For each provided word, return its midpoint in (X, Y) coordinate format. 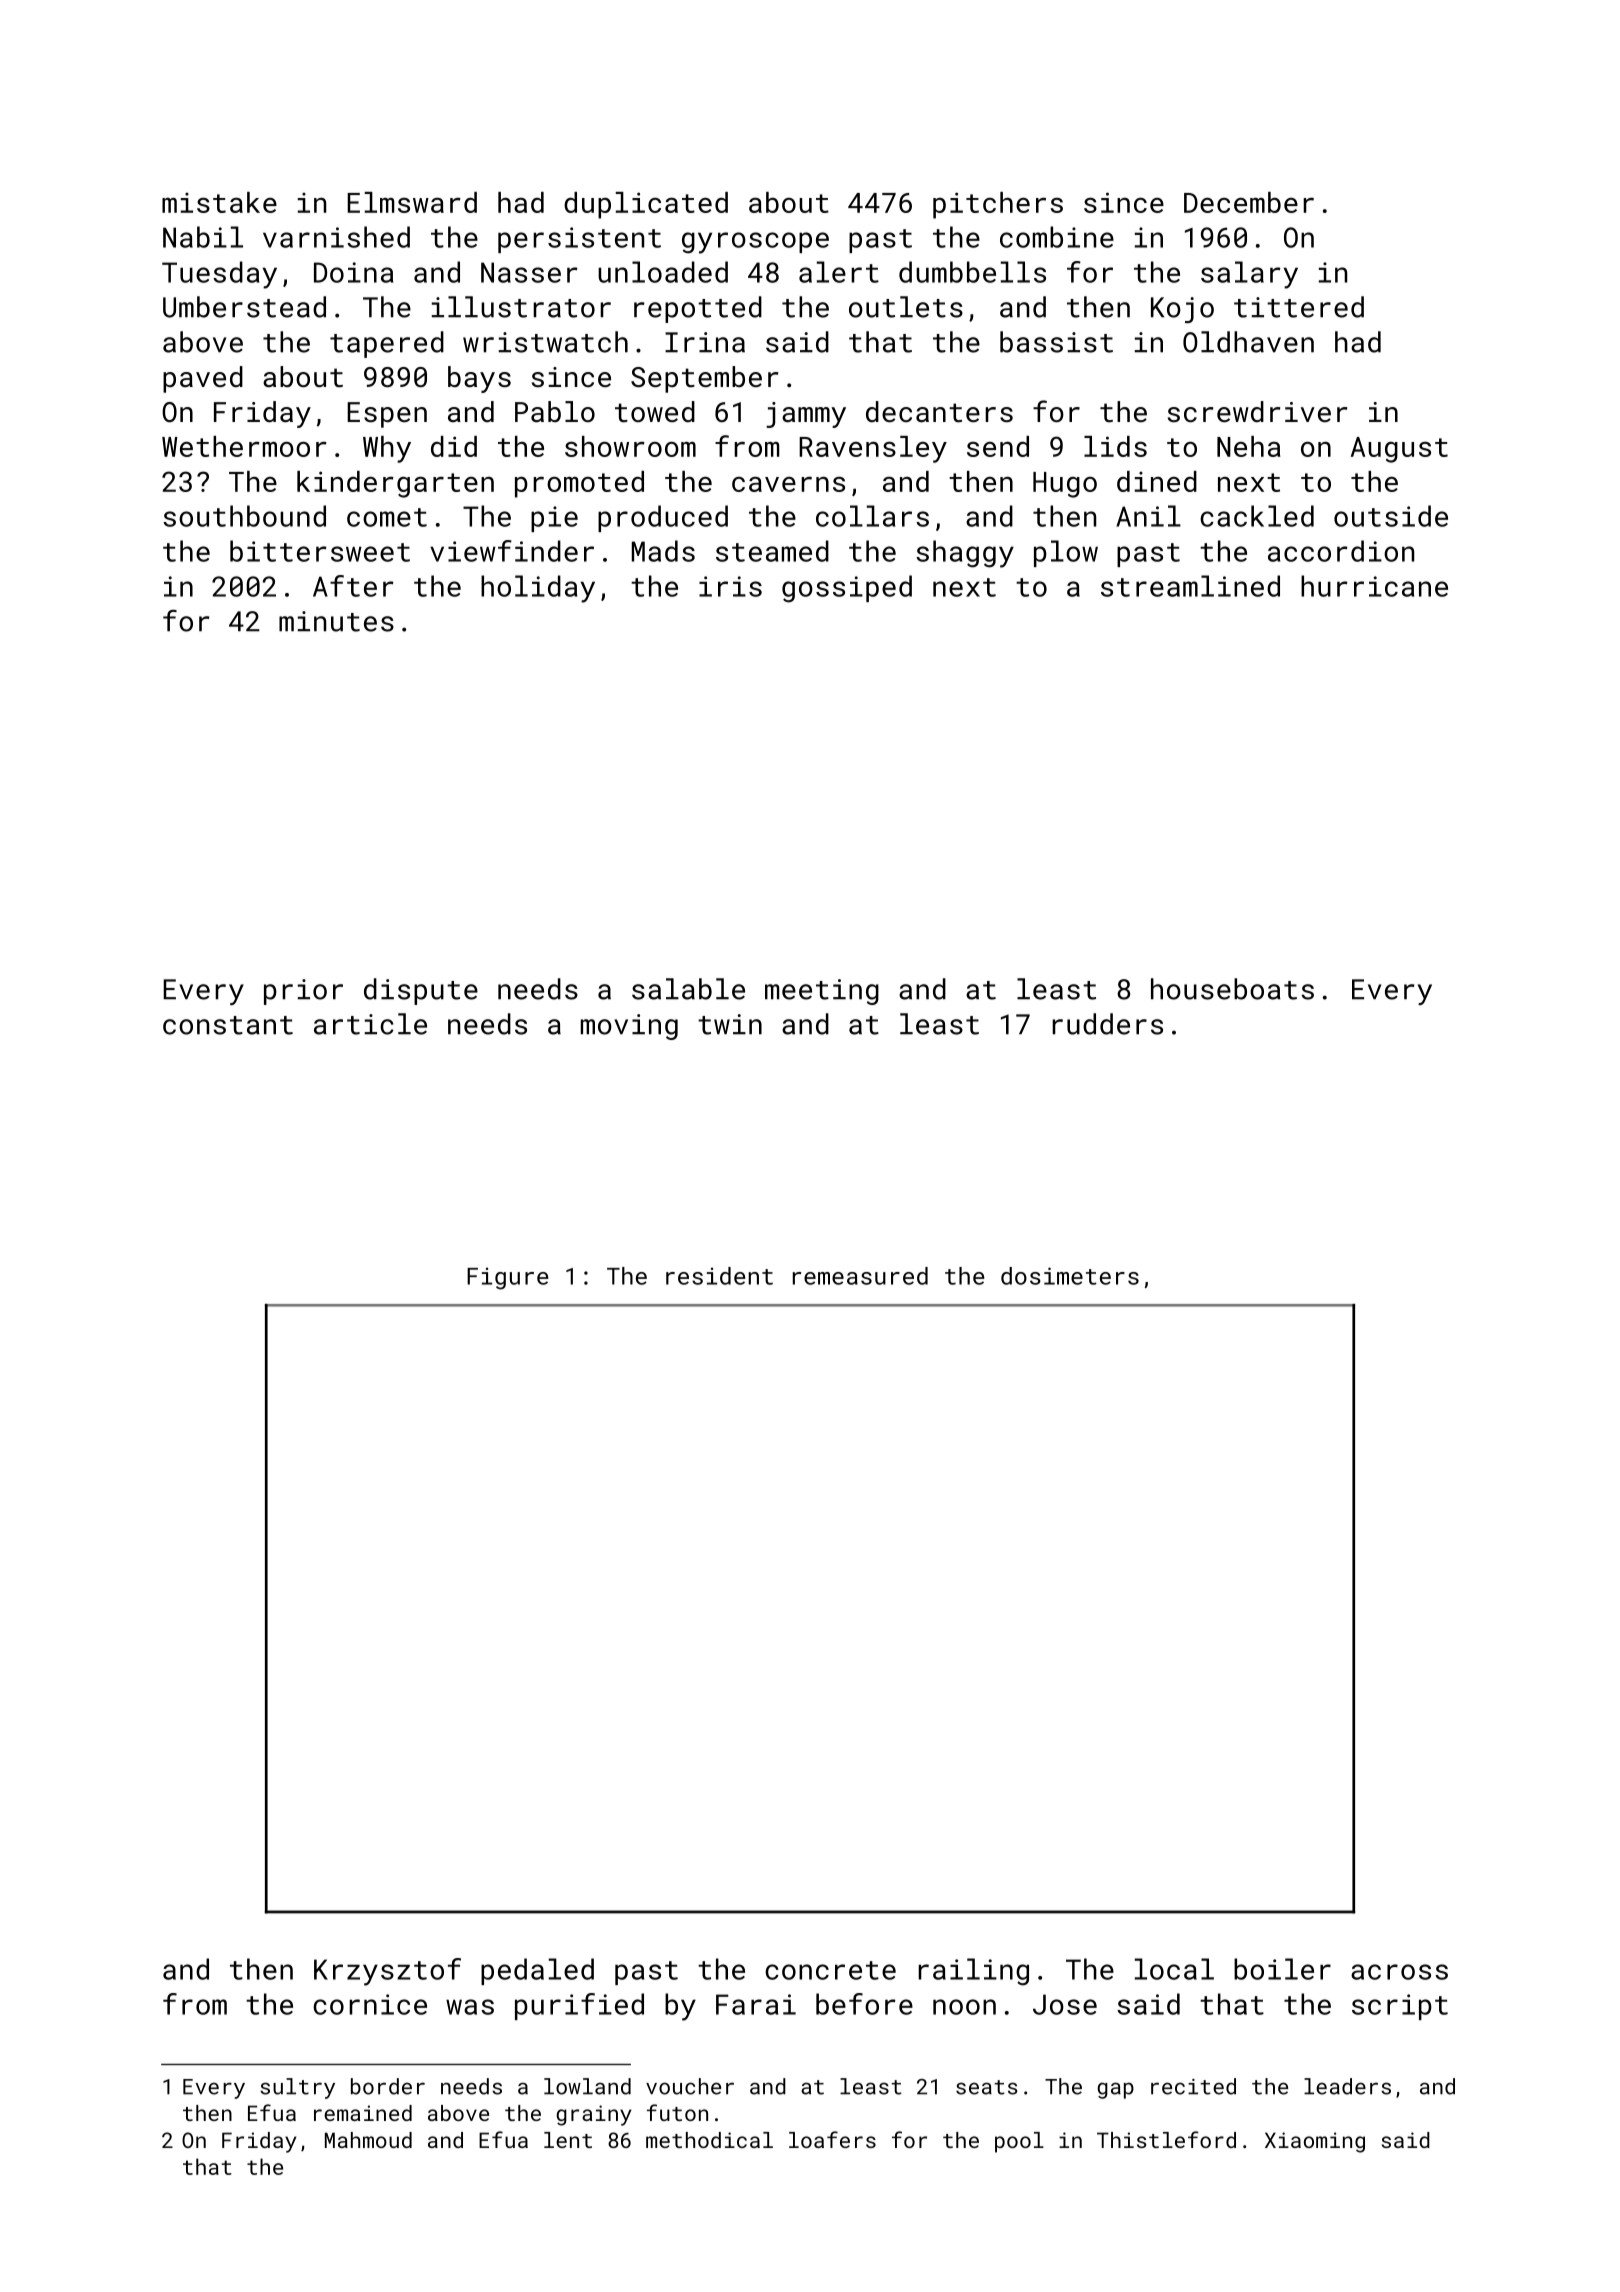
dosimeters (1070, 1276)
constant (228, 1025)
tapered (387, 344)
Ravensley (873, 449)
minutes (336, 621)
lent (568, 2140)
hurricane (1374, 586)
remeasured (860, 1276)
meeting (822, 992)
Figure (507, 1279)
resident (719, 1276)
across (1399, 1972)
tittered (1299, 307)
